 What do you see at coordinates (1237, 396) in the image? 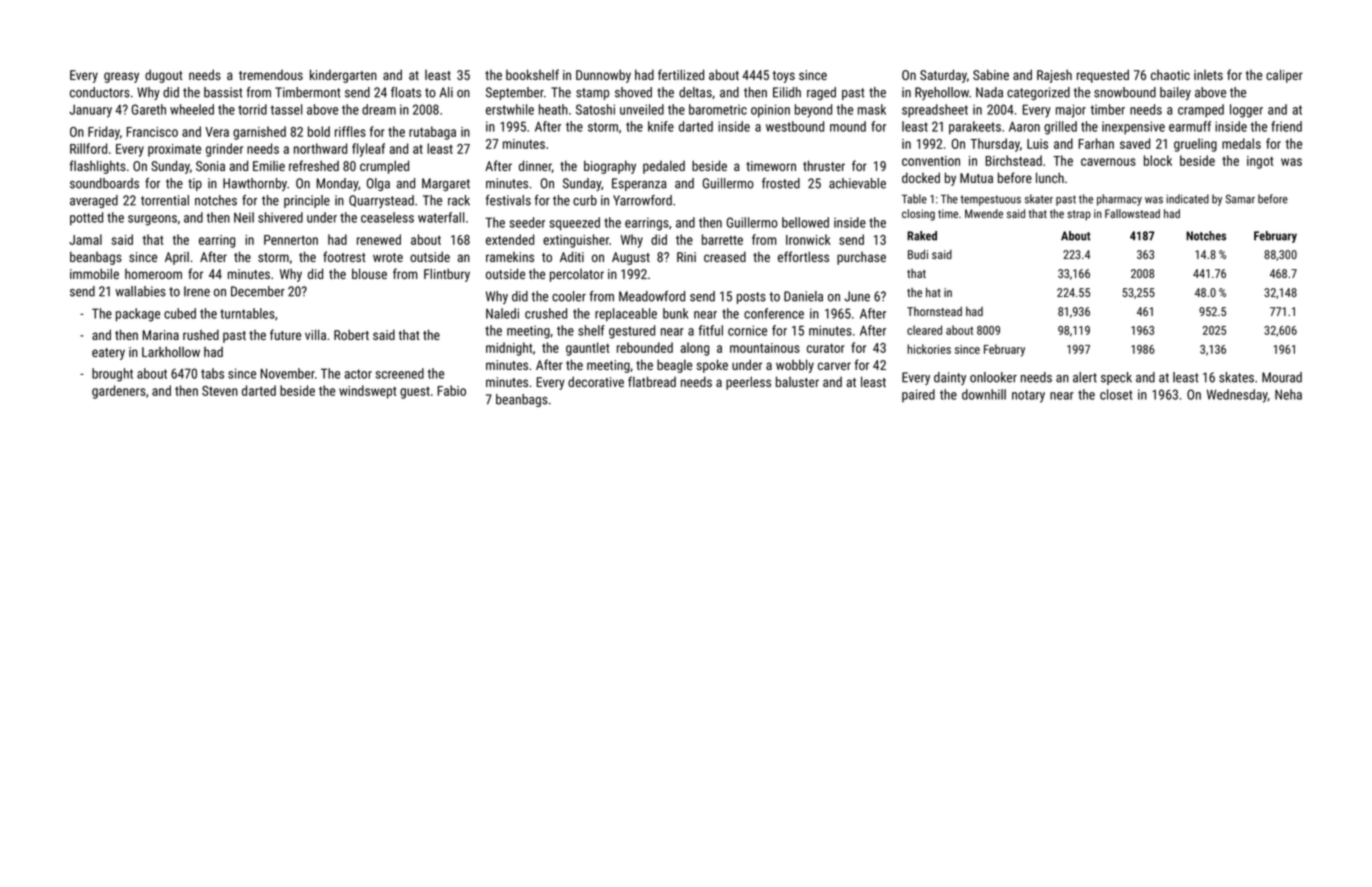
I see `Wednesday` at bounding box center [1237, 396].
